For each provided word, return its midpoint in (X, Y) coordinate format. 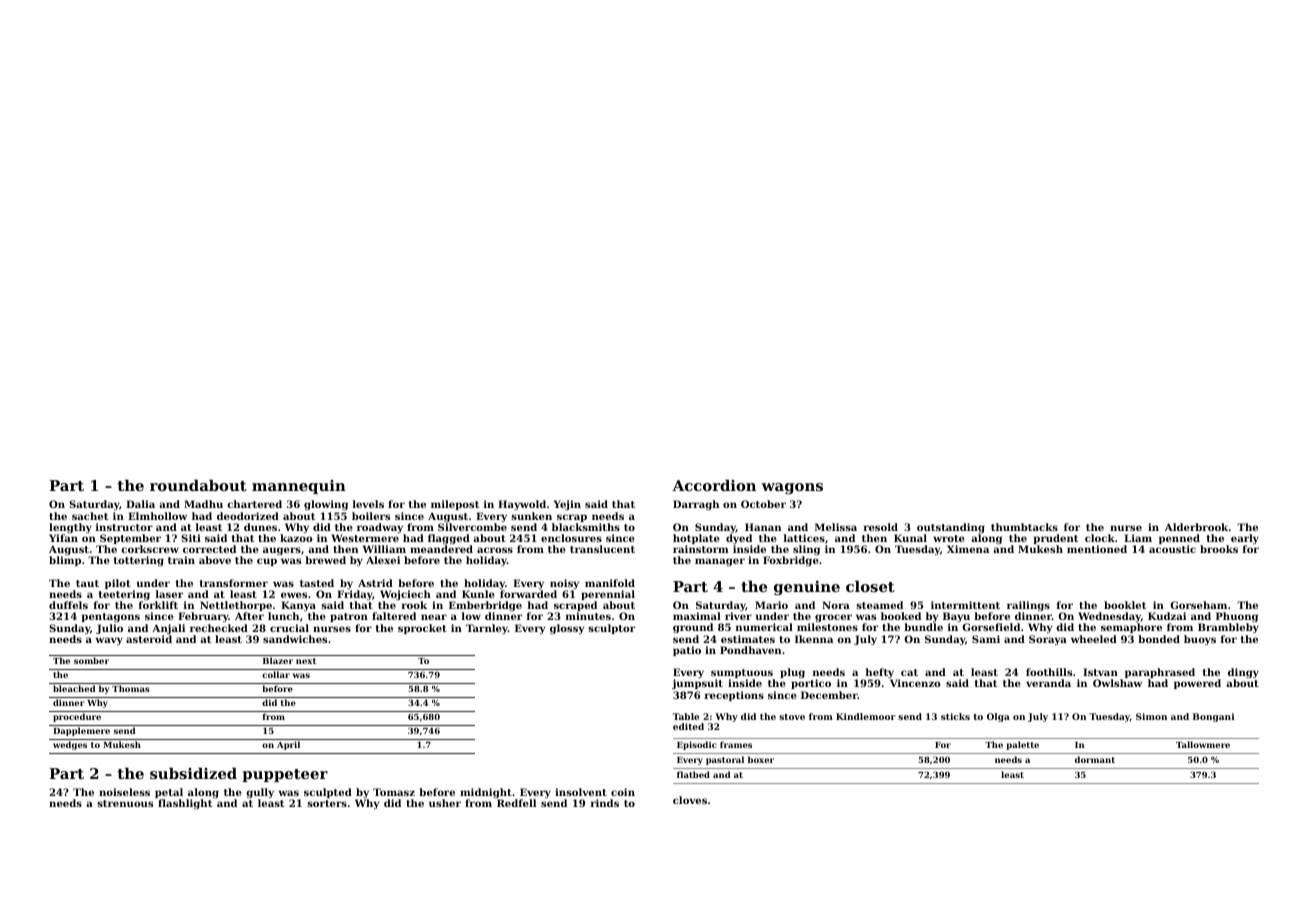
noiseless (124, 792)
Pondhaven (750, 650)
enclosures (571, 538)
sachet (90, 516)
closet (870, 586)
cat (909, 672)
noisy (564, 584)
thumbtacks (1024, 527)
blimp (65, 561)
